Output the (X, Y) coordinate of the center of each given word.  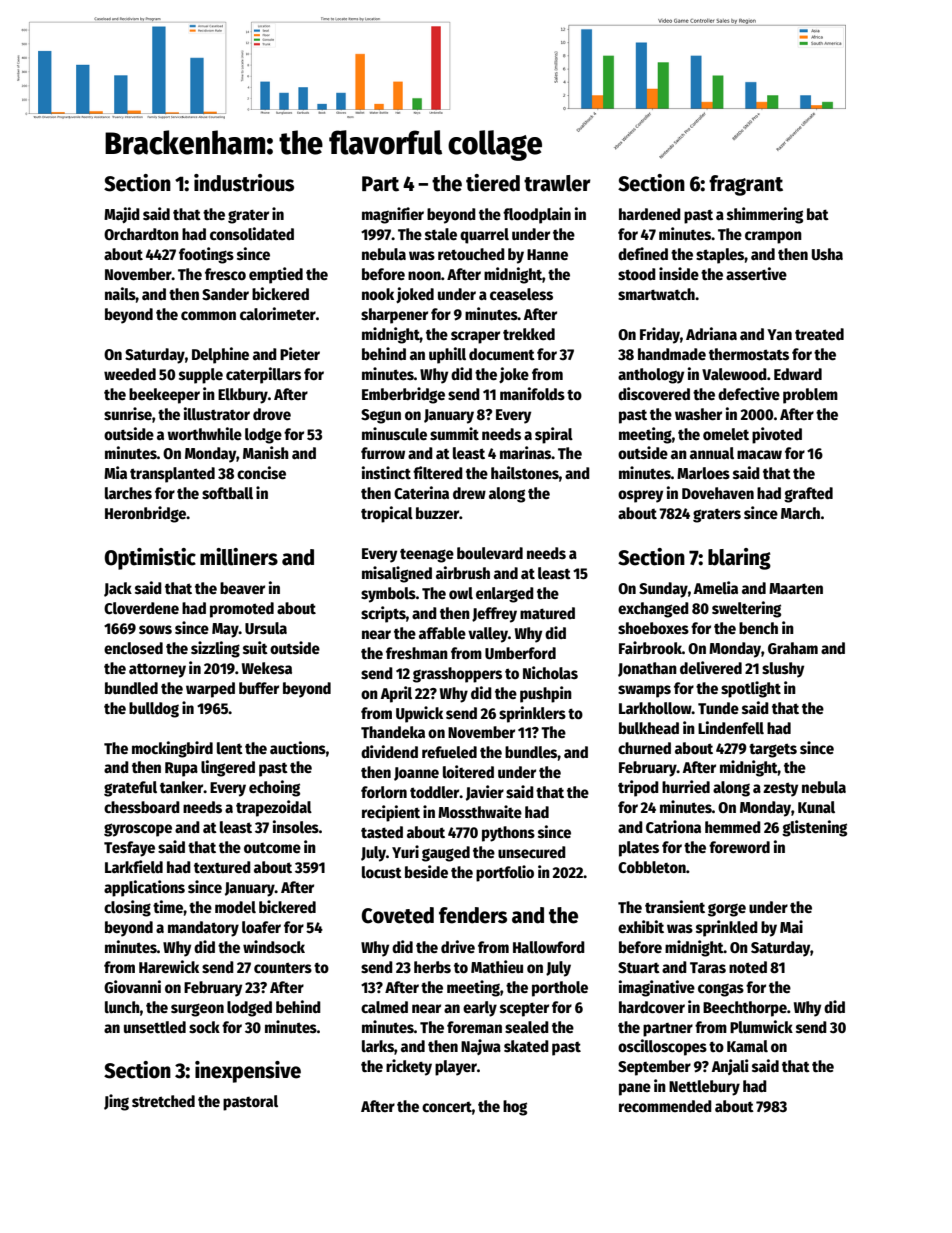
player (456, 1068)
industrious (244, 183)
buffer (259, 688)
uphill (447, 355)
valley (488, 635)
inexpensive (248, 1072)
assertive (756, 274)
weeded (130, 374)
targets (773, 750)
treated (819, 334)
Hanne (547, 255)
